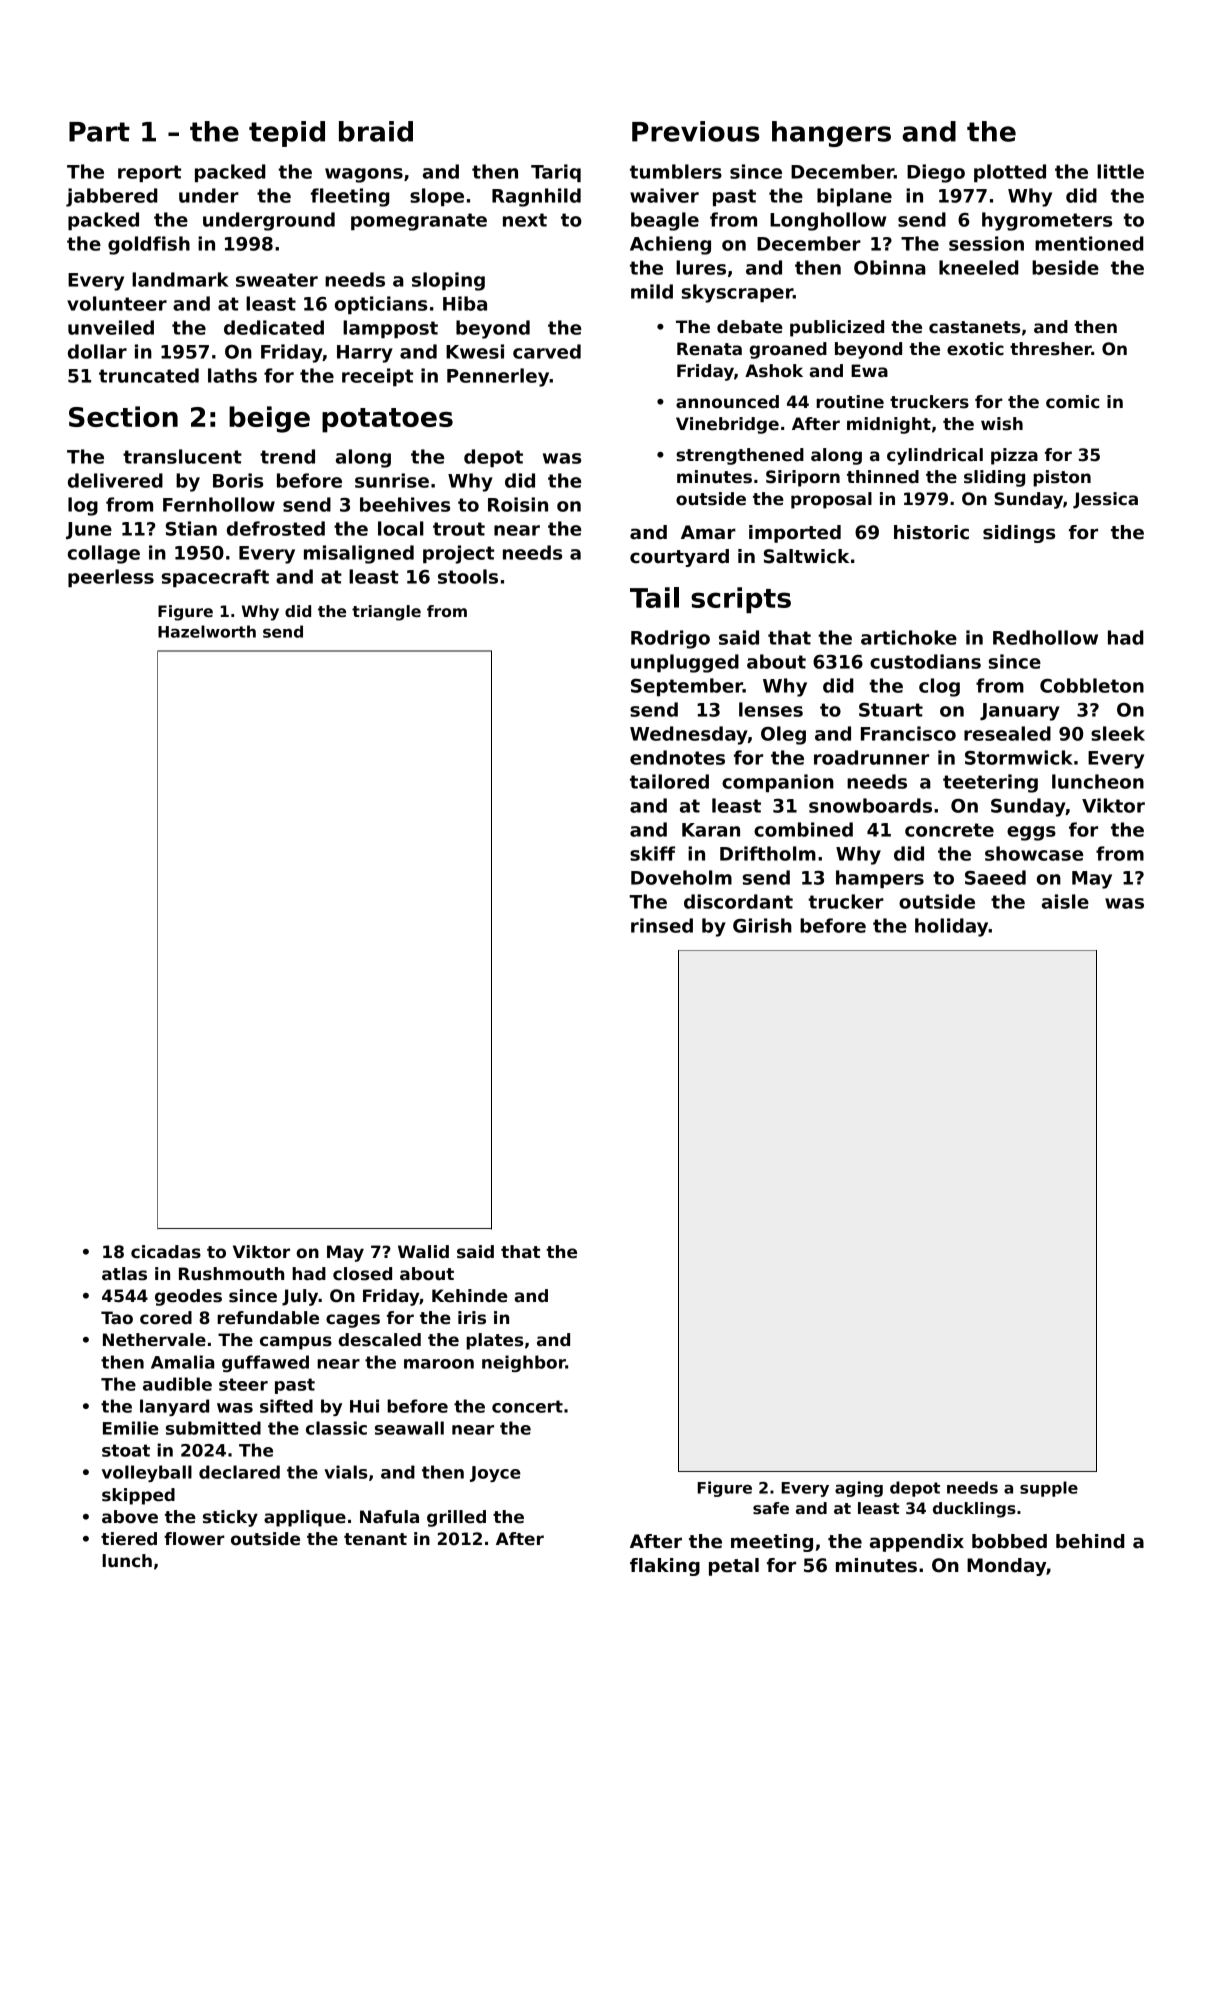 This screenshot has height=1997, width=1212. What do you see at coordinates (423, 1252) in the screenshot?
I see `Walid` at bounding box center [423, 1252].
